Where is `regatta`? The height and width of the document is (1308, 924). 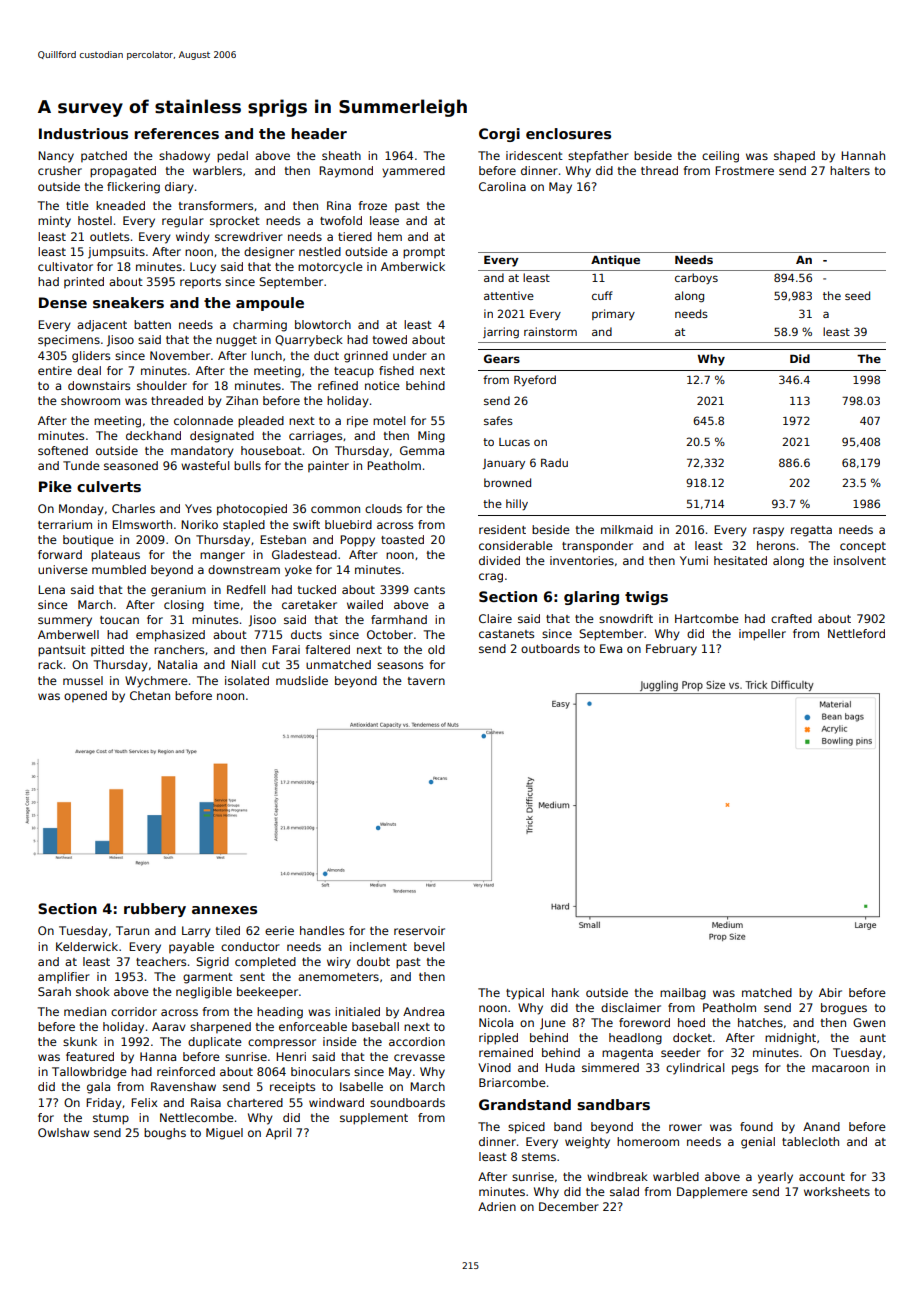
regatta is located at coordinates (811, 531).
